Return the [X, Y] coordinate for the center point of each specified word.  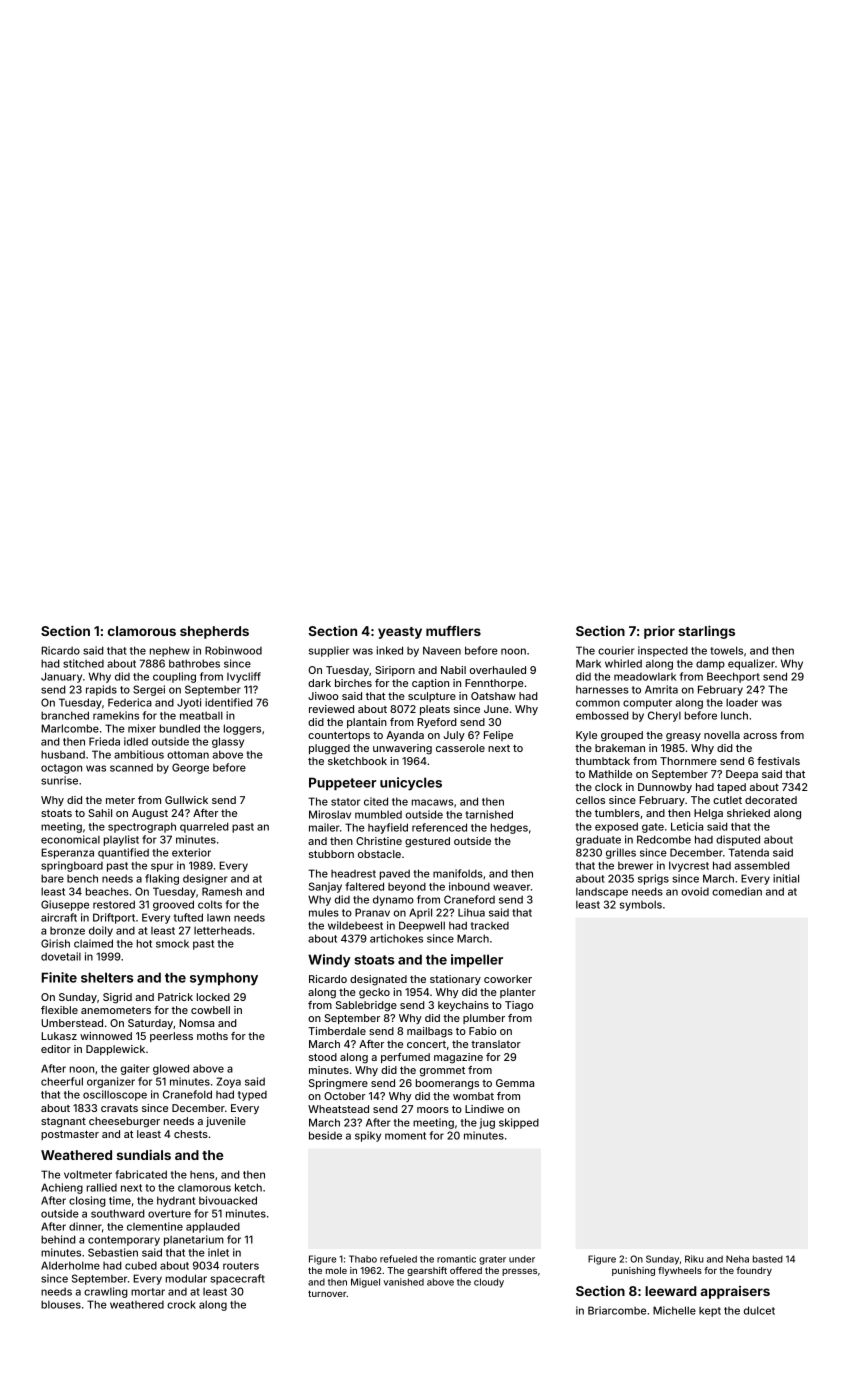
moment [405, 1136]
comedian [737, 891]
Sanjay [325, 887]
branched [65, 715]
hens [202, 1175]
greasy [683, 737]
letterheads [223, 931]
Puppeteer [342, 784]
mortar [148, 1292]
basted [768, 1259]
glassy [228, 742]
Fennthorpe [494, 684]
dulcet [759, 1310]
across [760, 736]
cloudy [489, 1283]
